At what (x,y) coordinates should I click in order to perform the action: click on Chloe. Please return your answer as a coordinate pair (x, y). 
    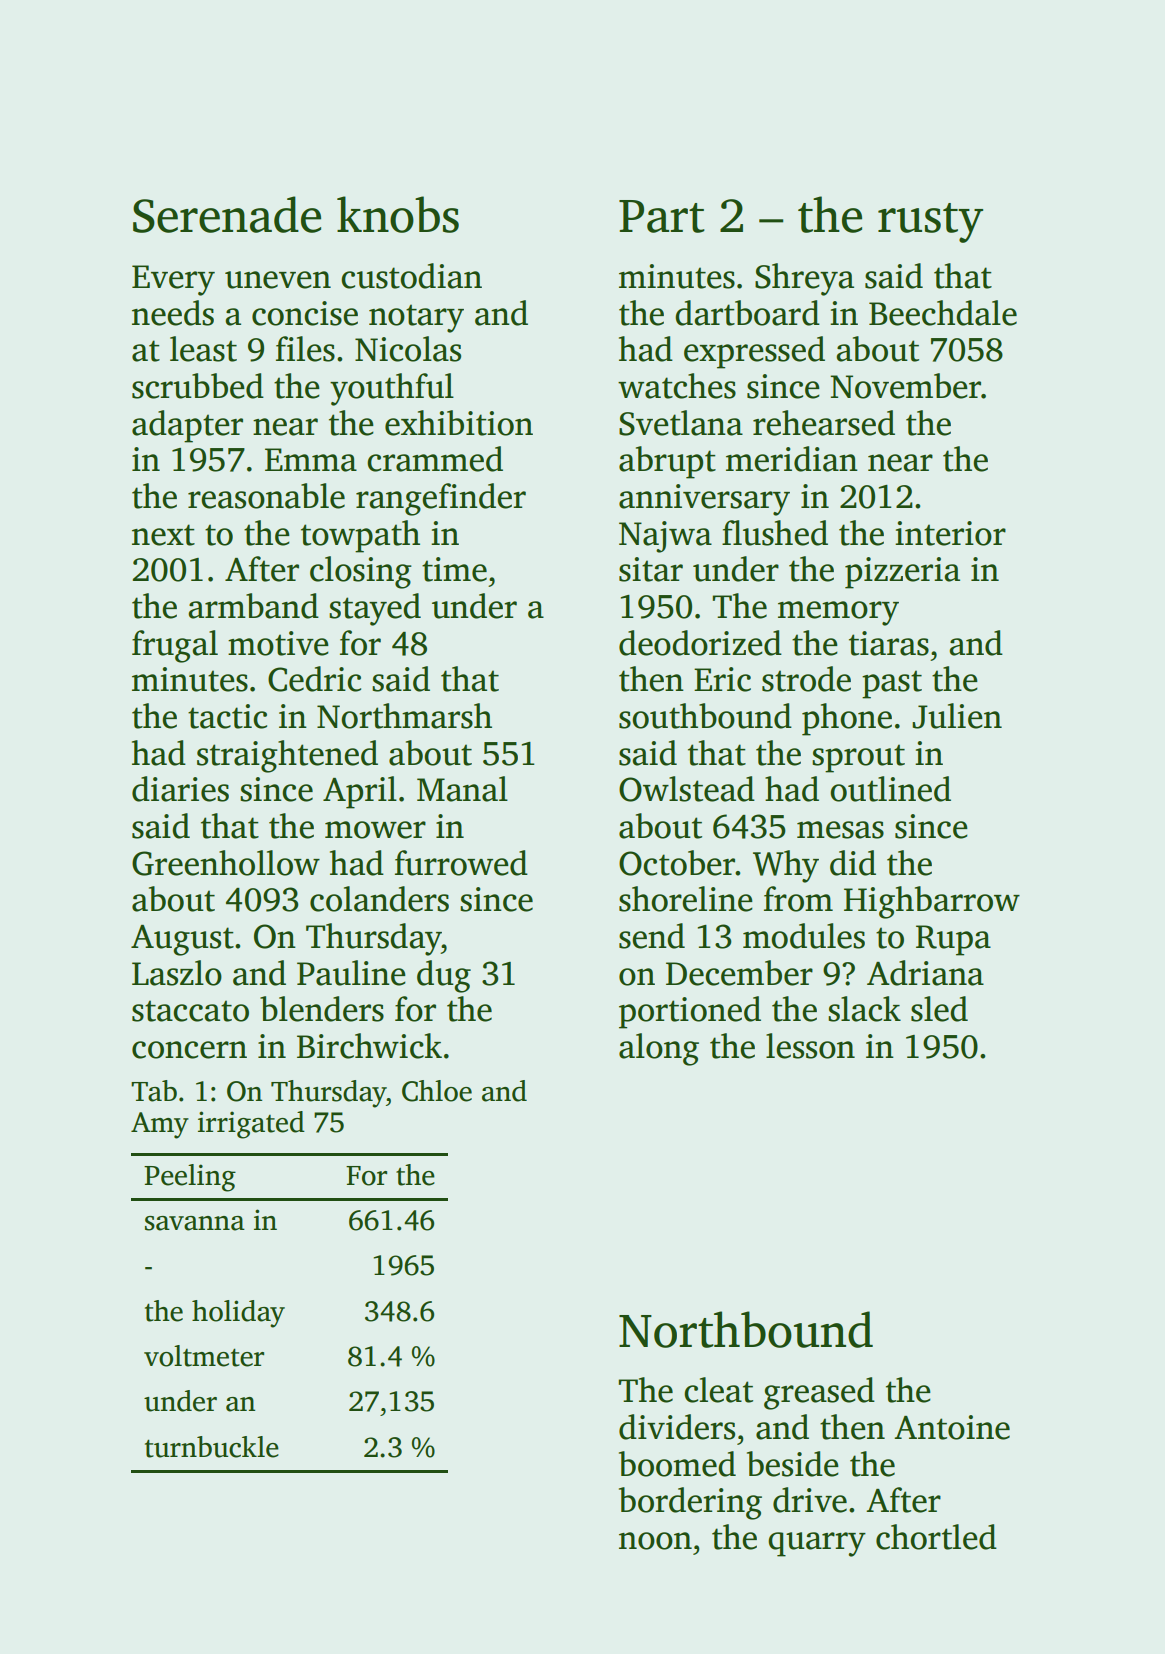
    Looking at the image, I should click on (437, 1091).
